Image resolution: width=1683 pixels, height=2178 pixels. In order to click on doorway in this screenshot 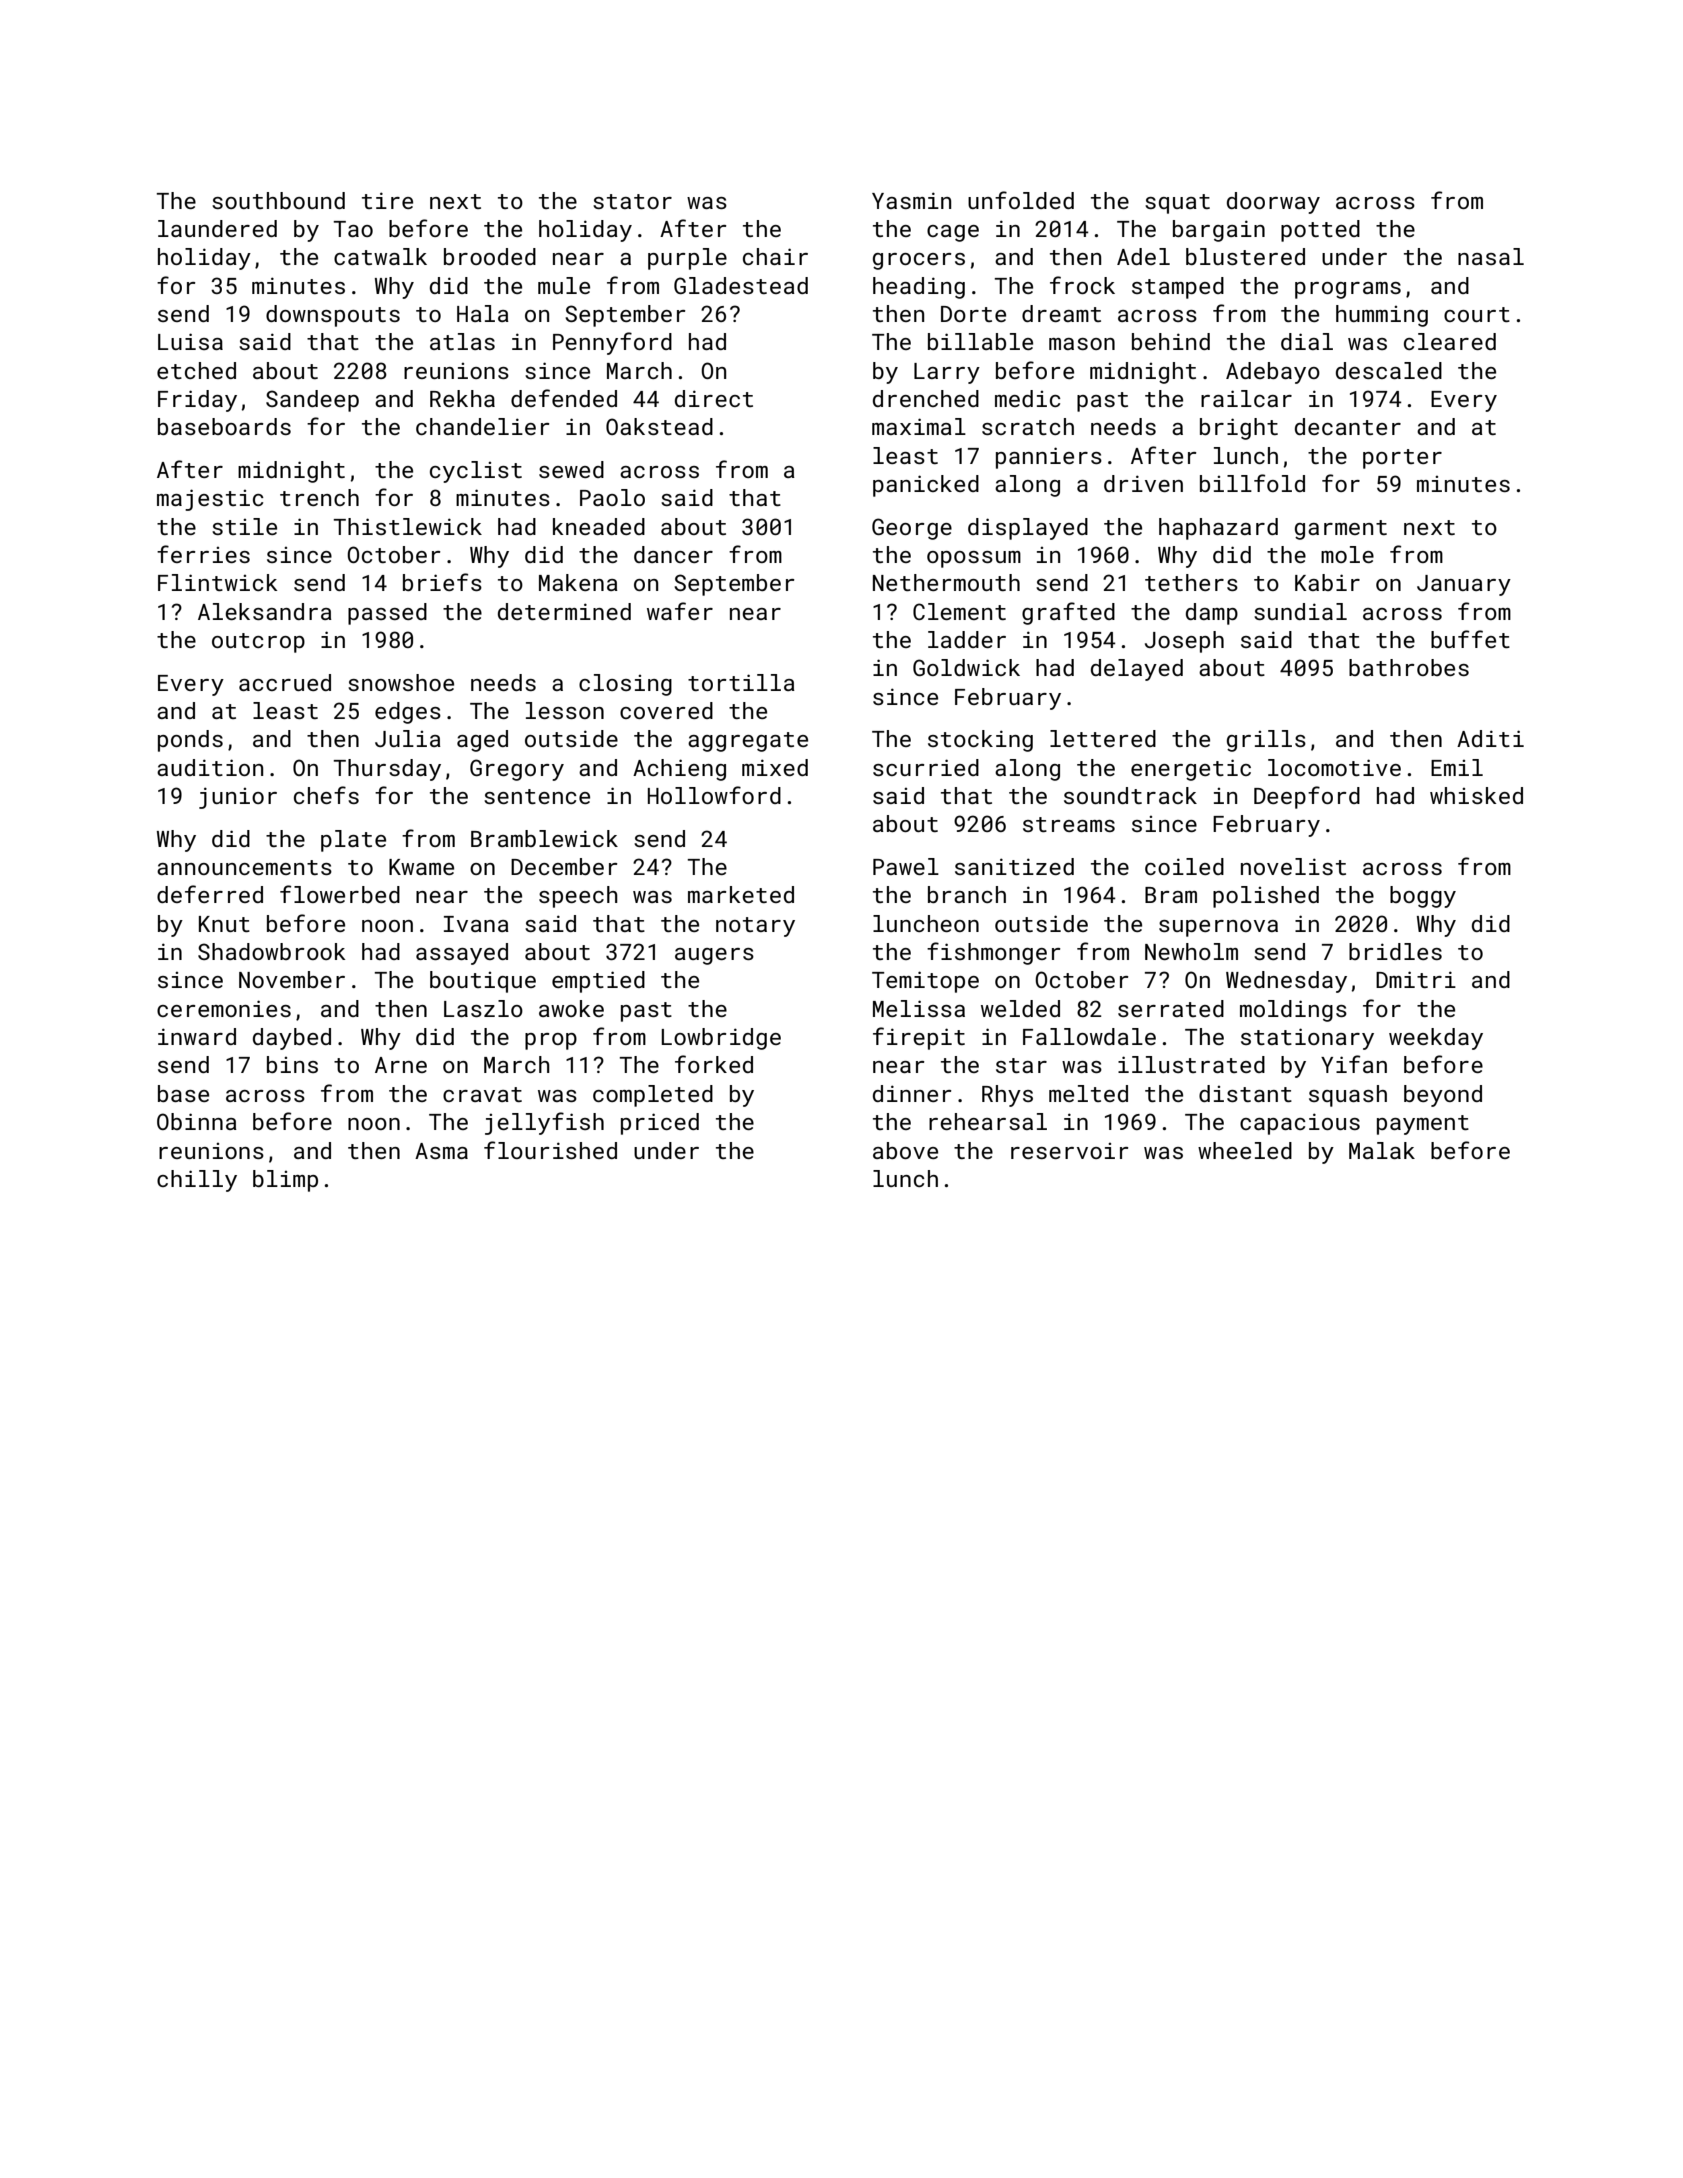, I will do `click(1273, 203)`.
